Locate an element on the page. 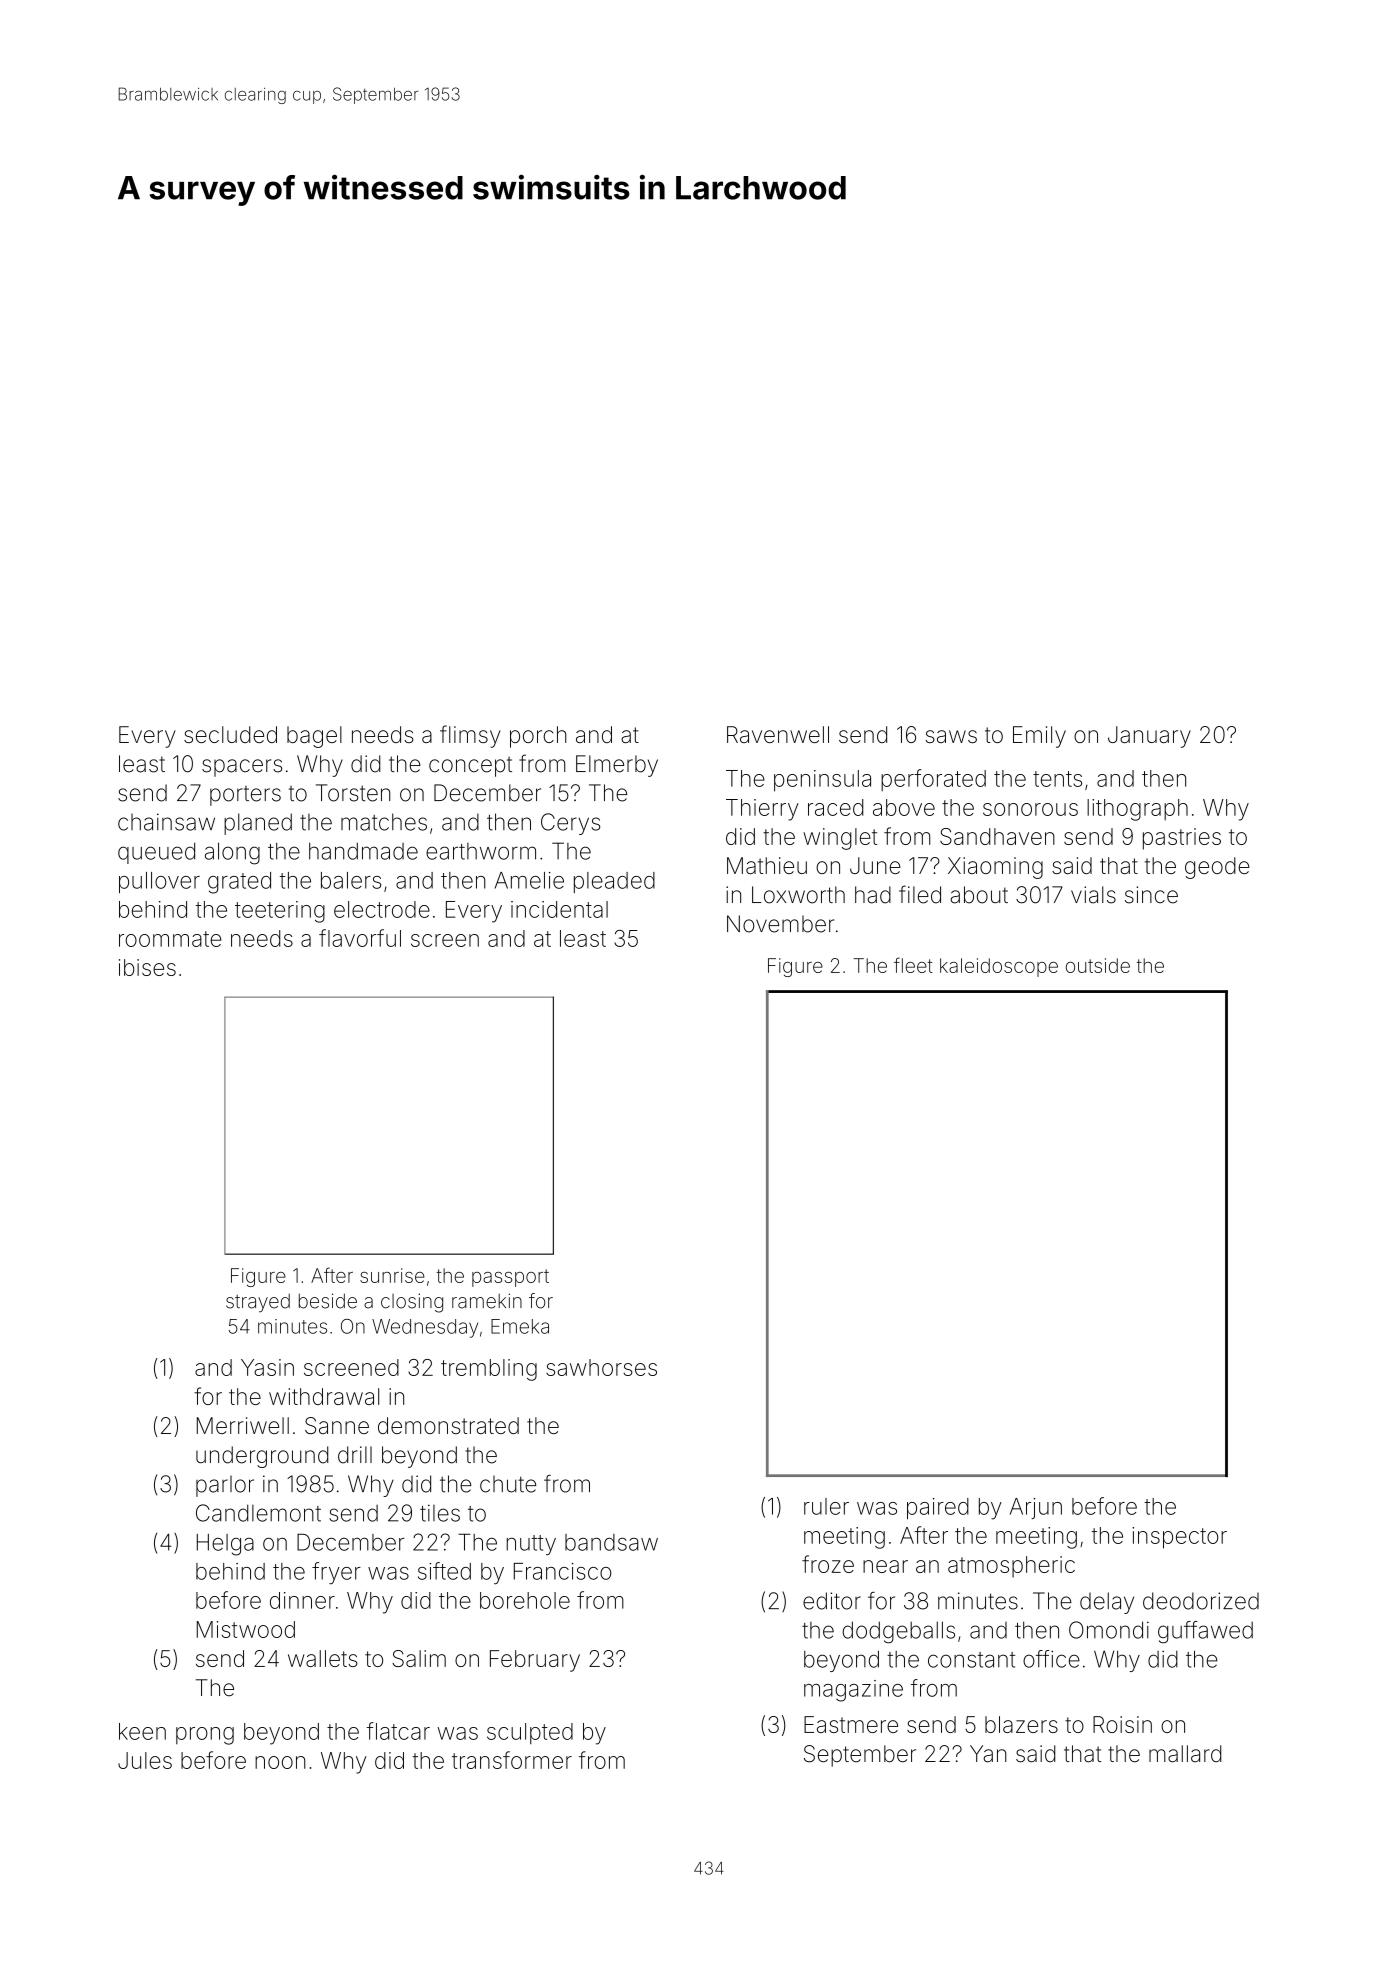 This document has width=1386, height=1969. Mistwood is located at coordinates (246, 1629).
